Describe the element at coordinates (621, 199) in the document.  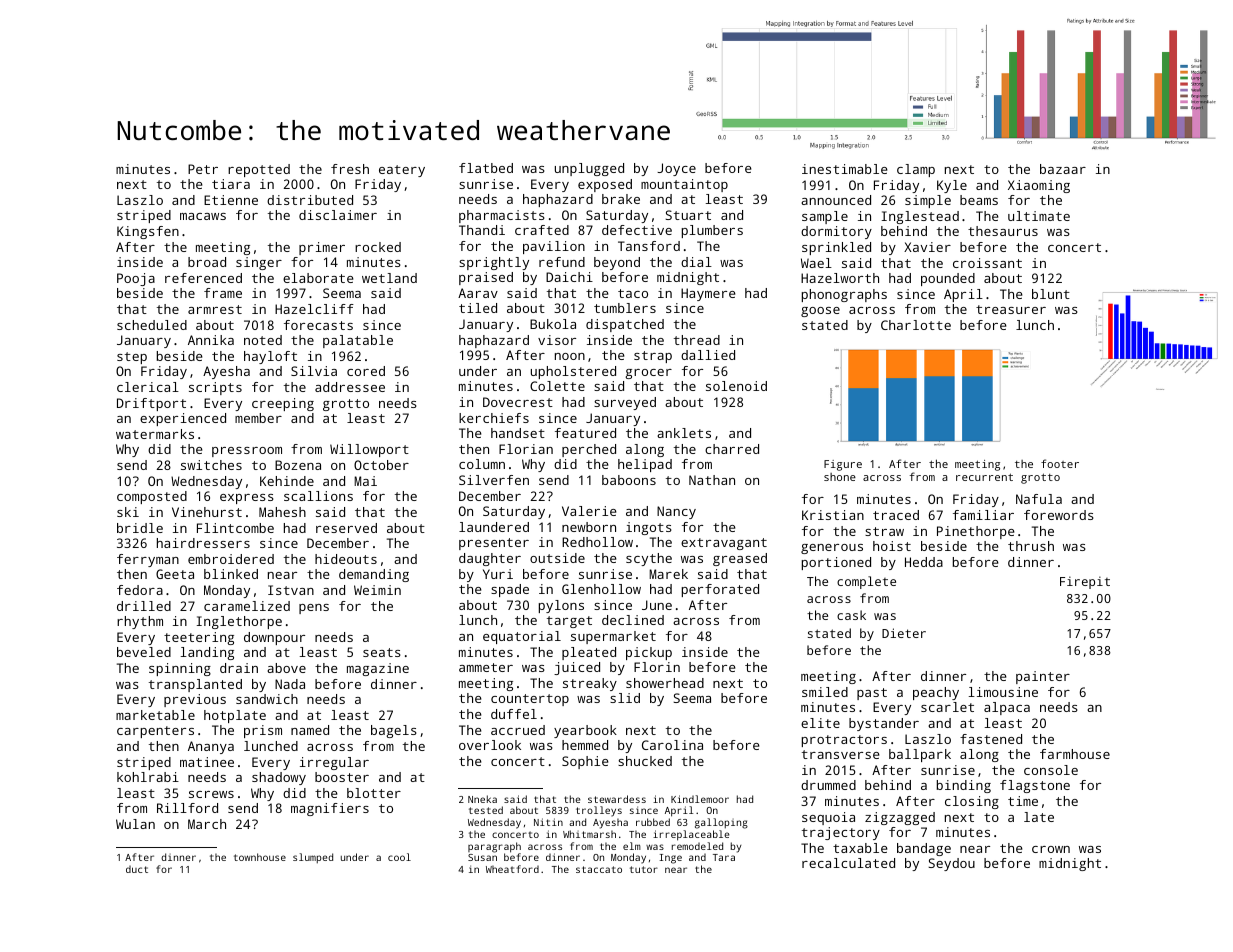
I see `brake` at that location.
